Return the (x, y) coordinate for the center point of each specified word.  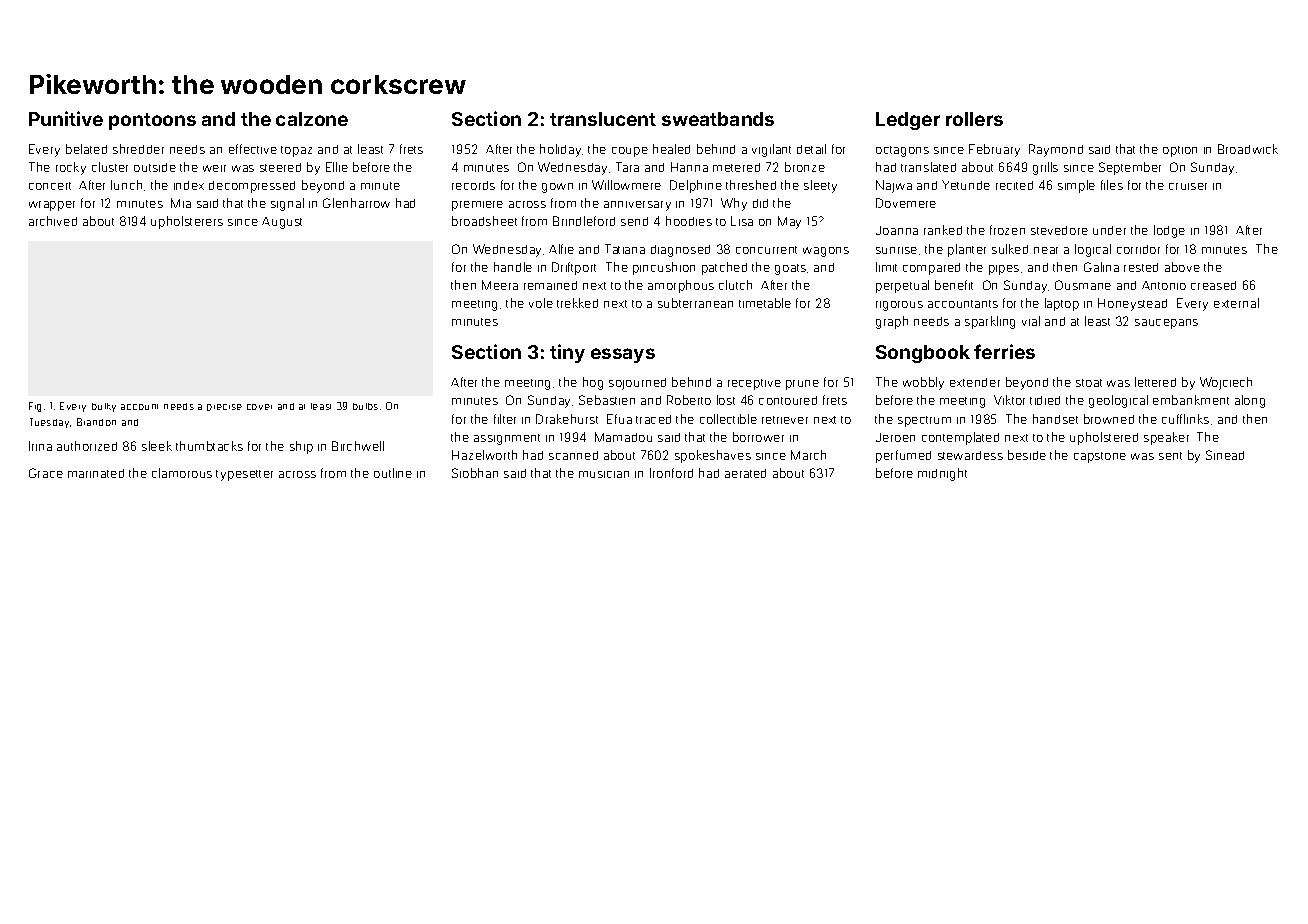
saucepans (1166, 324)
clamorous (182, 473)
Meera (500, 285)
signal (287, 204)
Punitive (66, 118)
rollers (974, 119)
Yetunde (966, 185)
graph (892, 322)
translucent (603, 119)
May (789, 222)
